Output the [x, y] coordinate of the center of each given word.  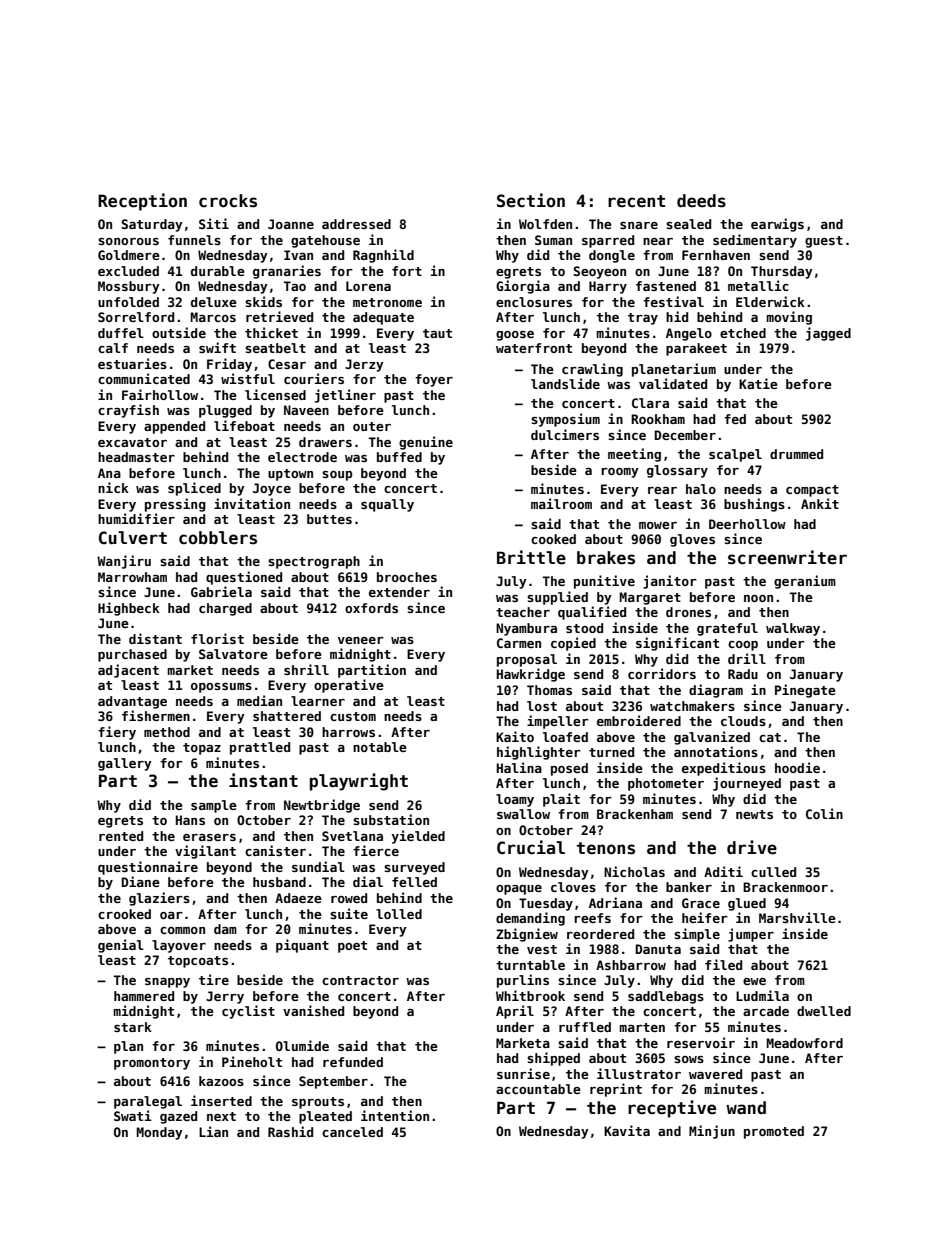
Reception [142, 202]
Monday [160, 1133]
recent [636, 201]
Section [531, 200]
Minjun [712, 1132]
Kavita [627, 1130]
